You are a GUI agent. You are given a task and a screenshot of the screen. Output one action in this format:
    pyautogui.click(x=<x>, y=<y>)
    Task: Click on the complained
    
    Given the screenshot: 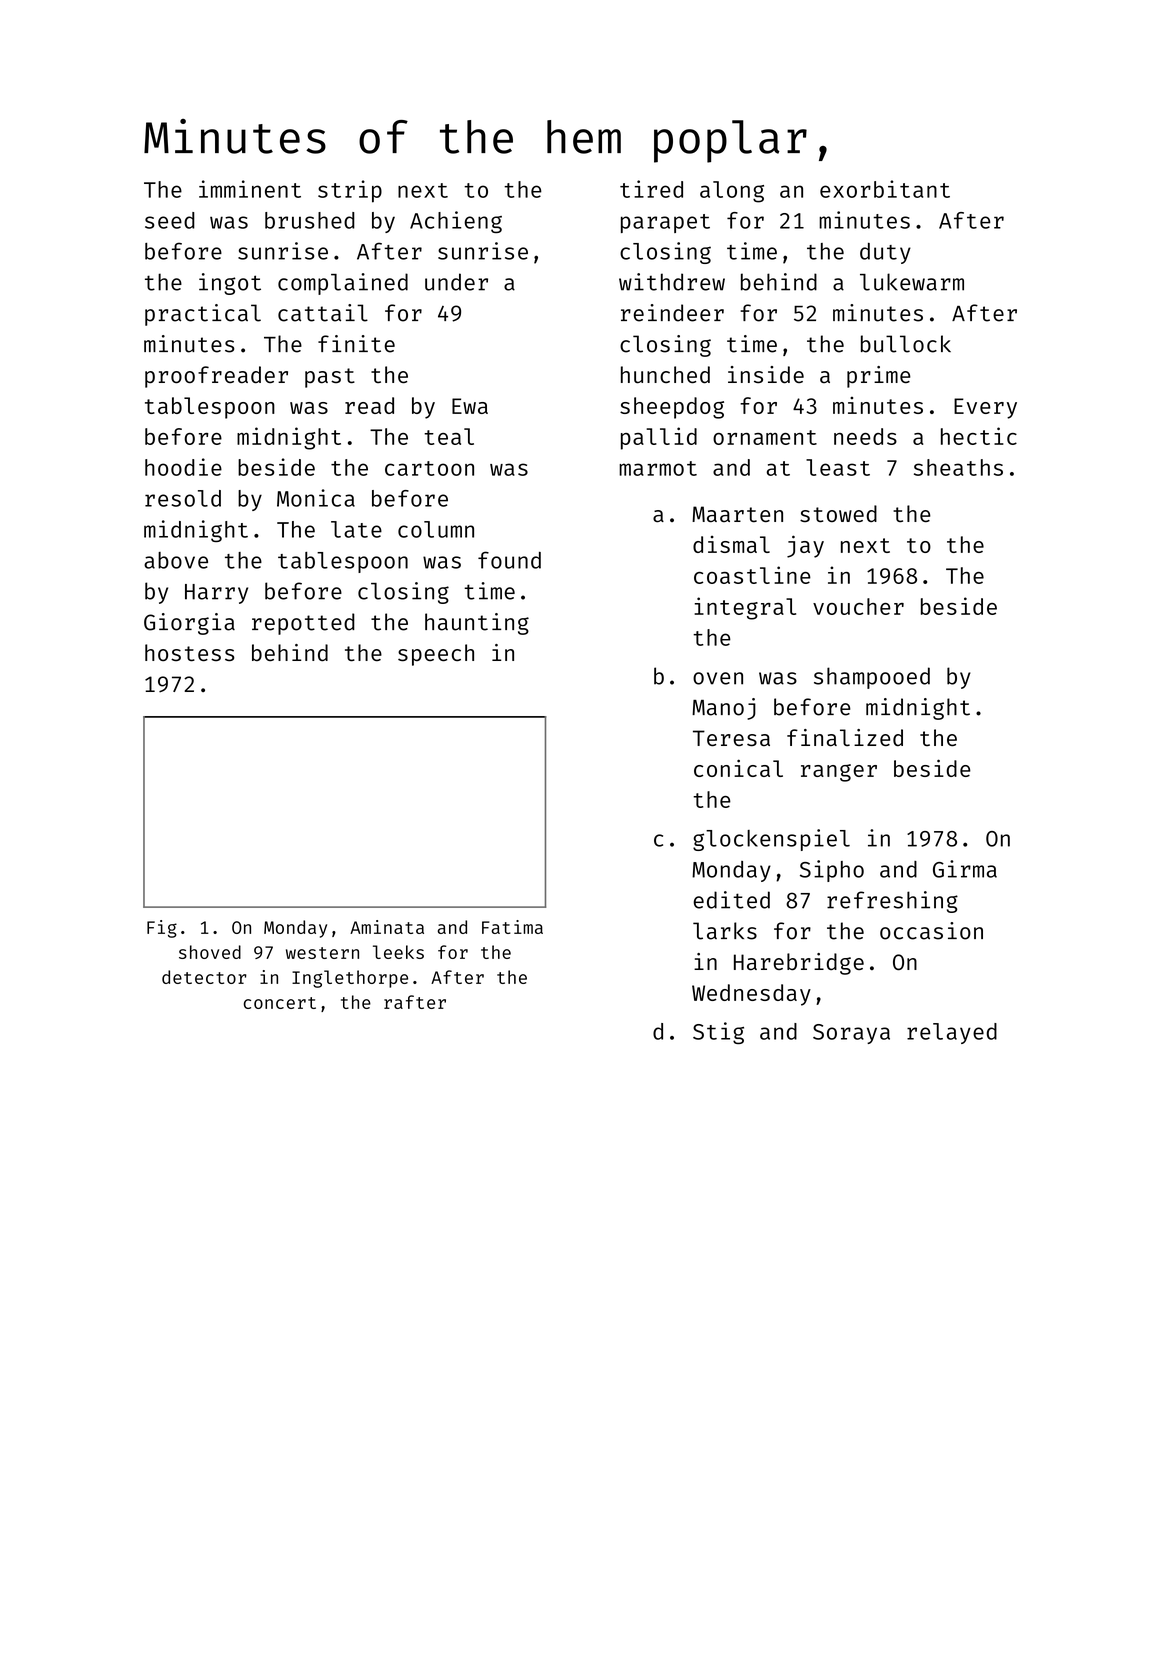 What is the action you would take?
    pyautogui.click(x=343, y=284)
